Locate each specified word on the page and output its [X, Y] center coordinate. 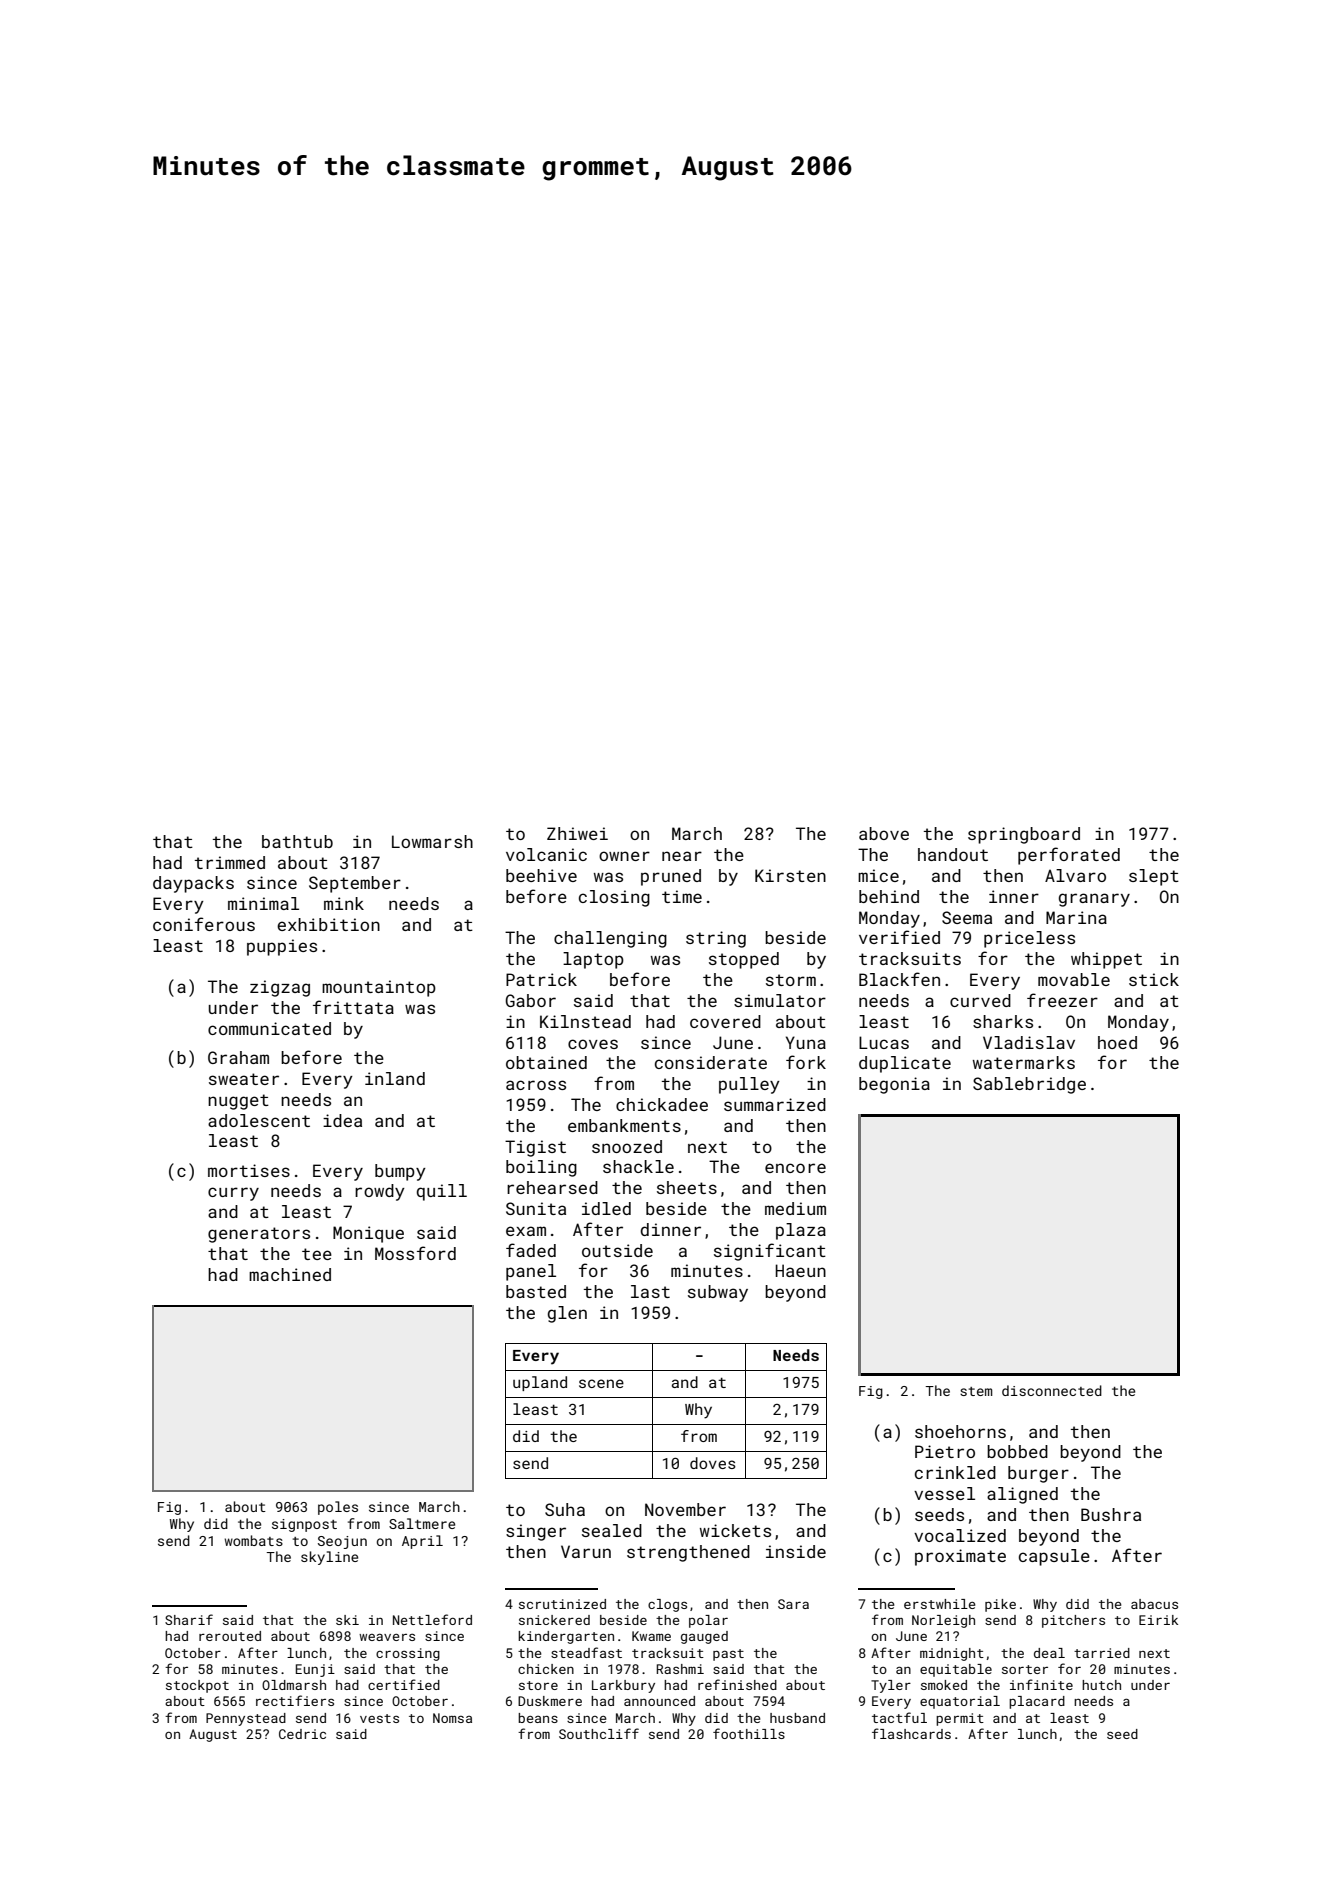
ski [347, 1620]
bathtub [297, 841]
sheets [687, 1187]
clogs [667, 1605]
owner [624, 856]
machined [290, 1274]
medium [795, 1208]
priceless [1029, 939]
